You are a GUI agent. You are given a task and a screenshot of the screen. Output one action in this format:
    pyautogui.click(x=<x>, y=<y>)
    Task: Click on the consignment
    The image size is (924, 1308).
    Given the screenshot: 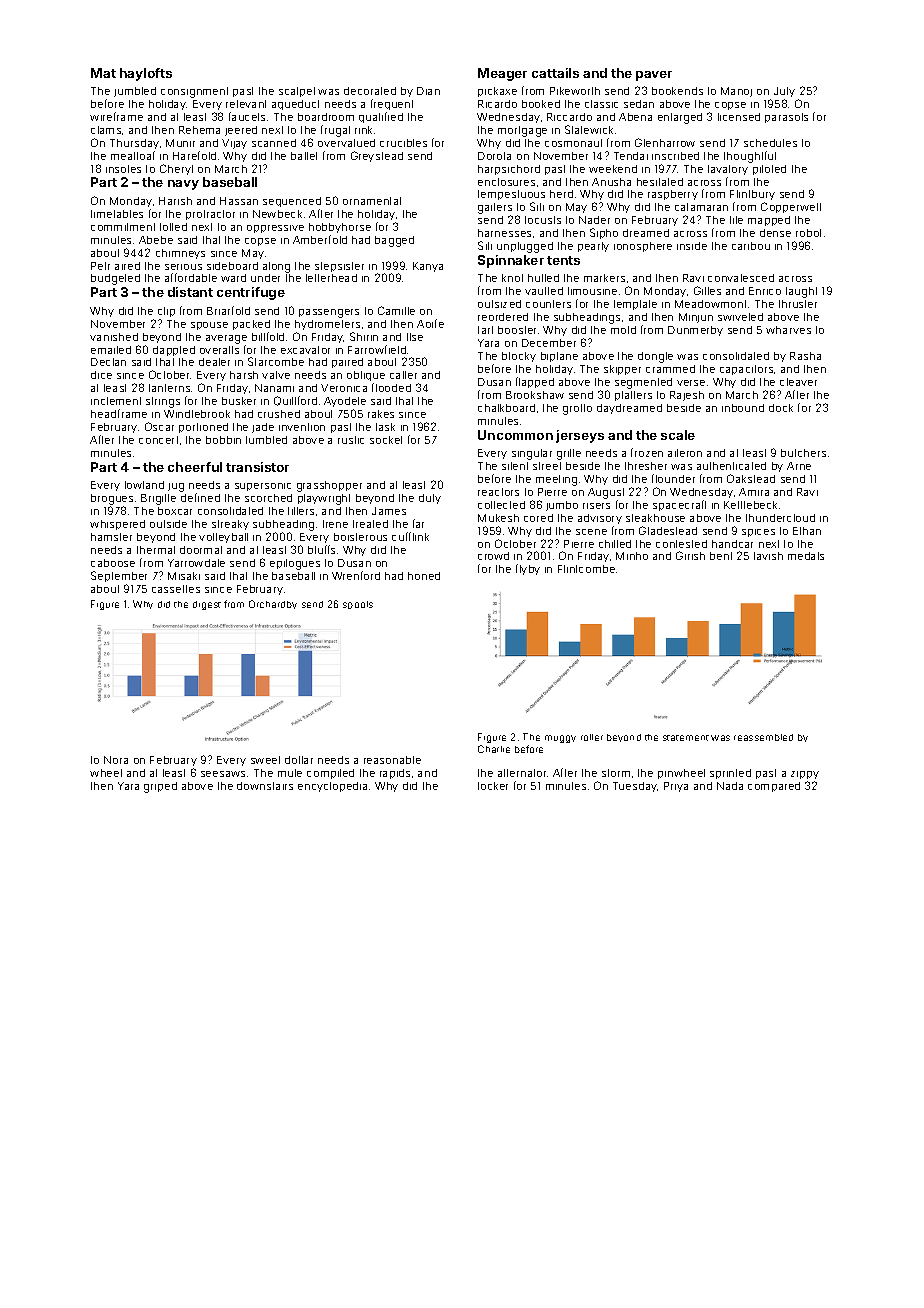 What is the action you would take?
    pyautogui.click(x=194, y=92)
